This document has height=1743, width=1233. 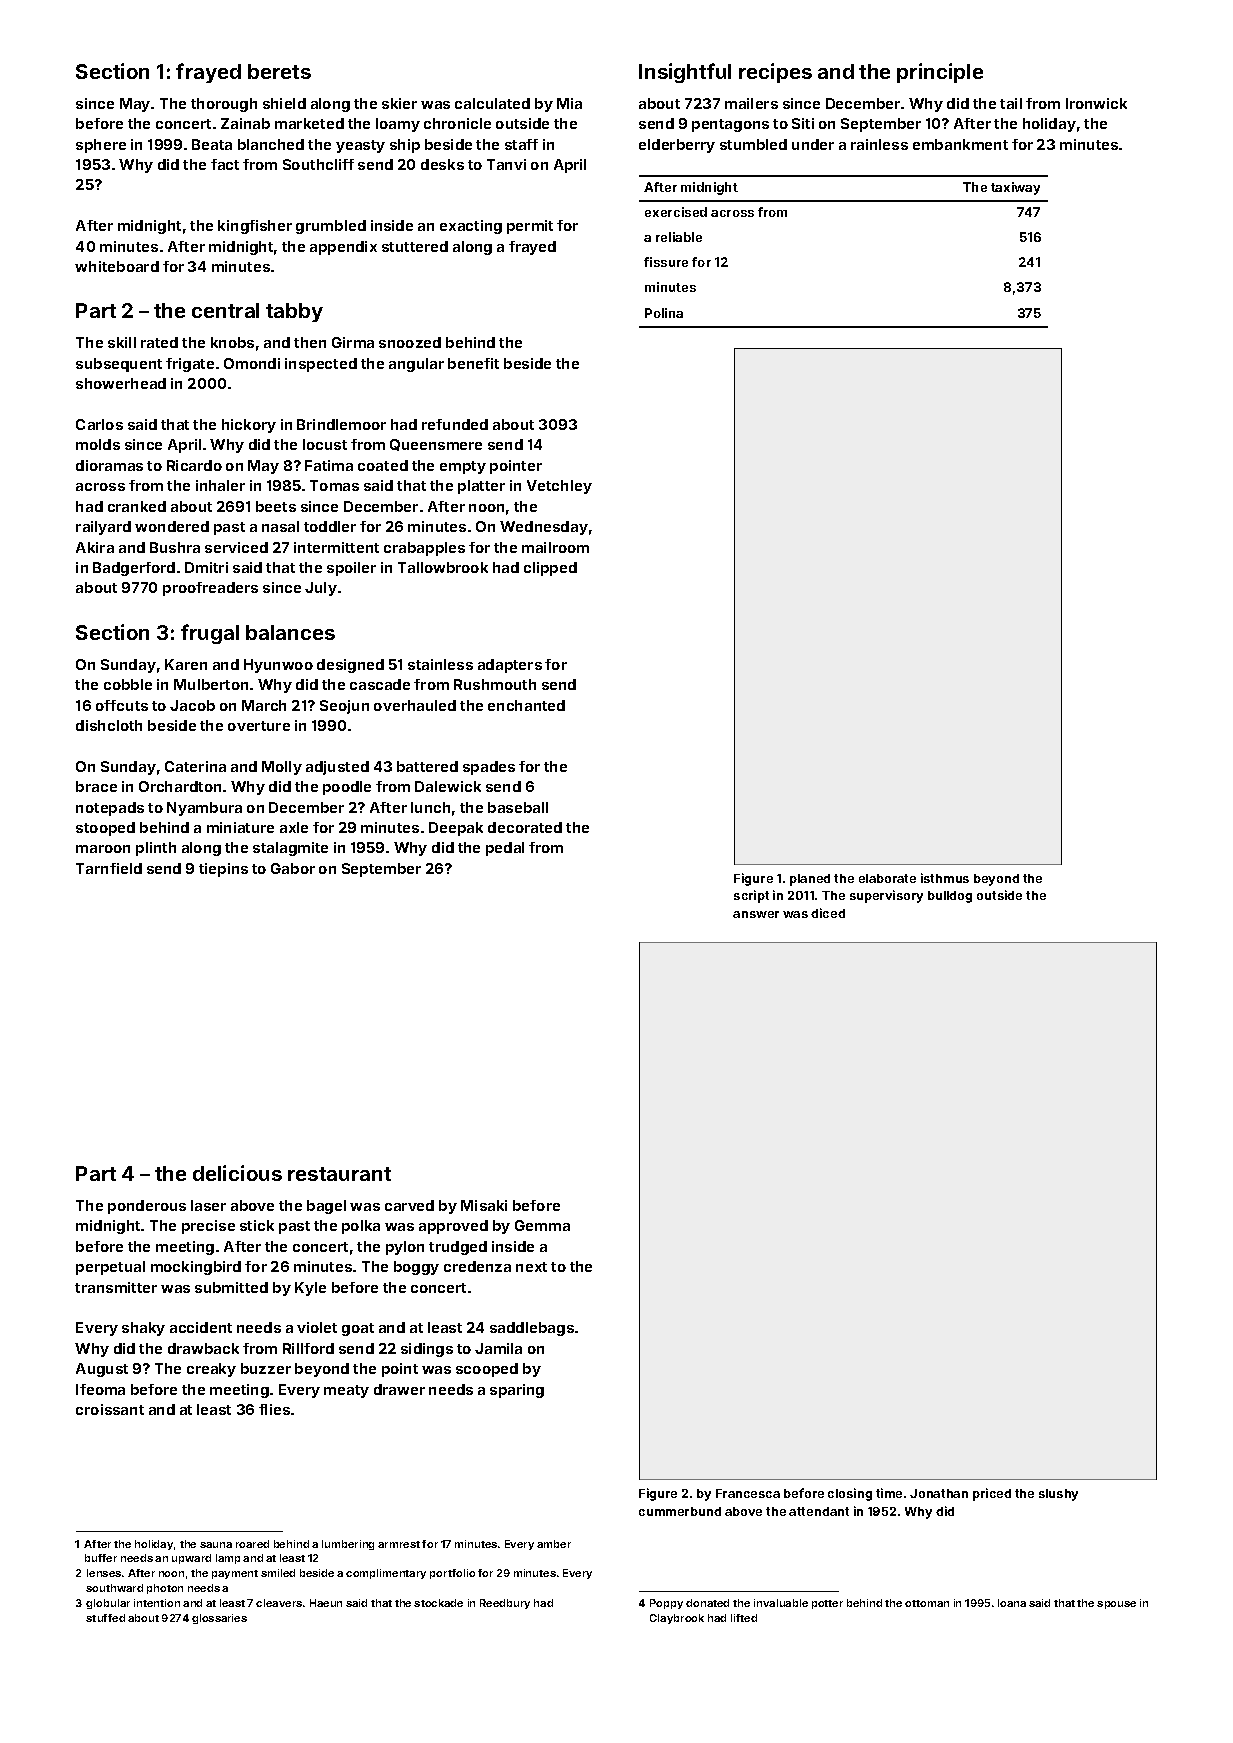 What do you see at coordinates (950, 897) in the document?
I see `bulldog` at bounding box center [950, 897].
